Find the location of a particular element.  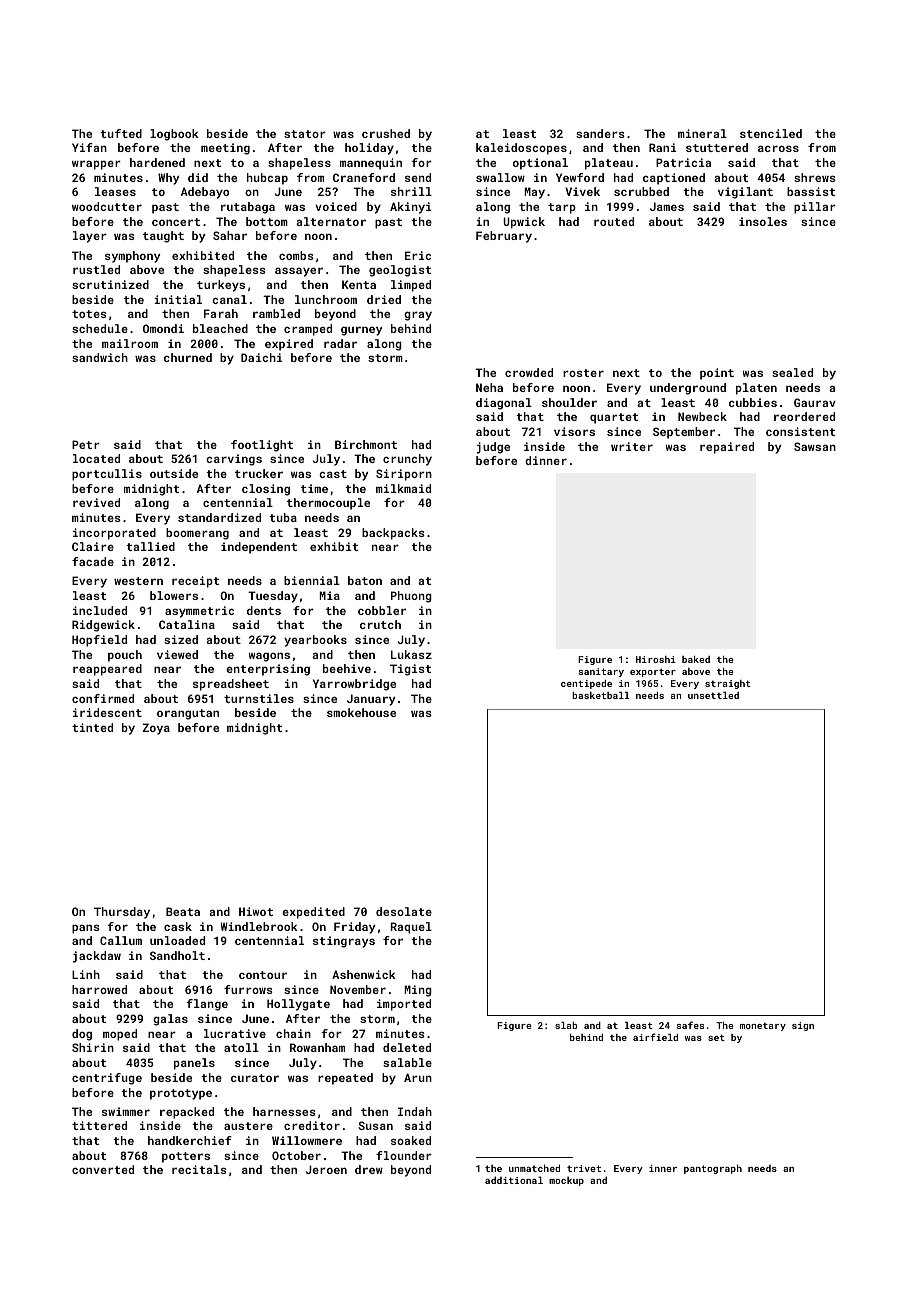

recitals is located at coordinates (199, 1169).
